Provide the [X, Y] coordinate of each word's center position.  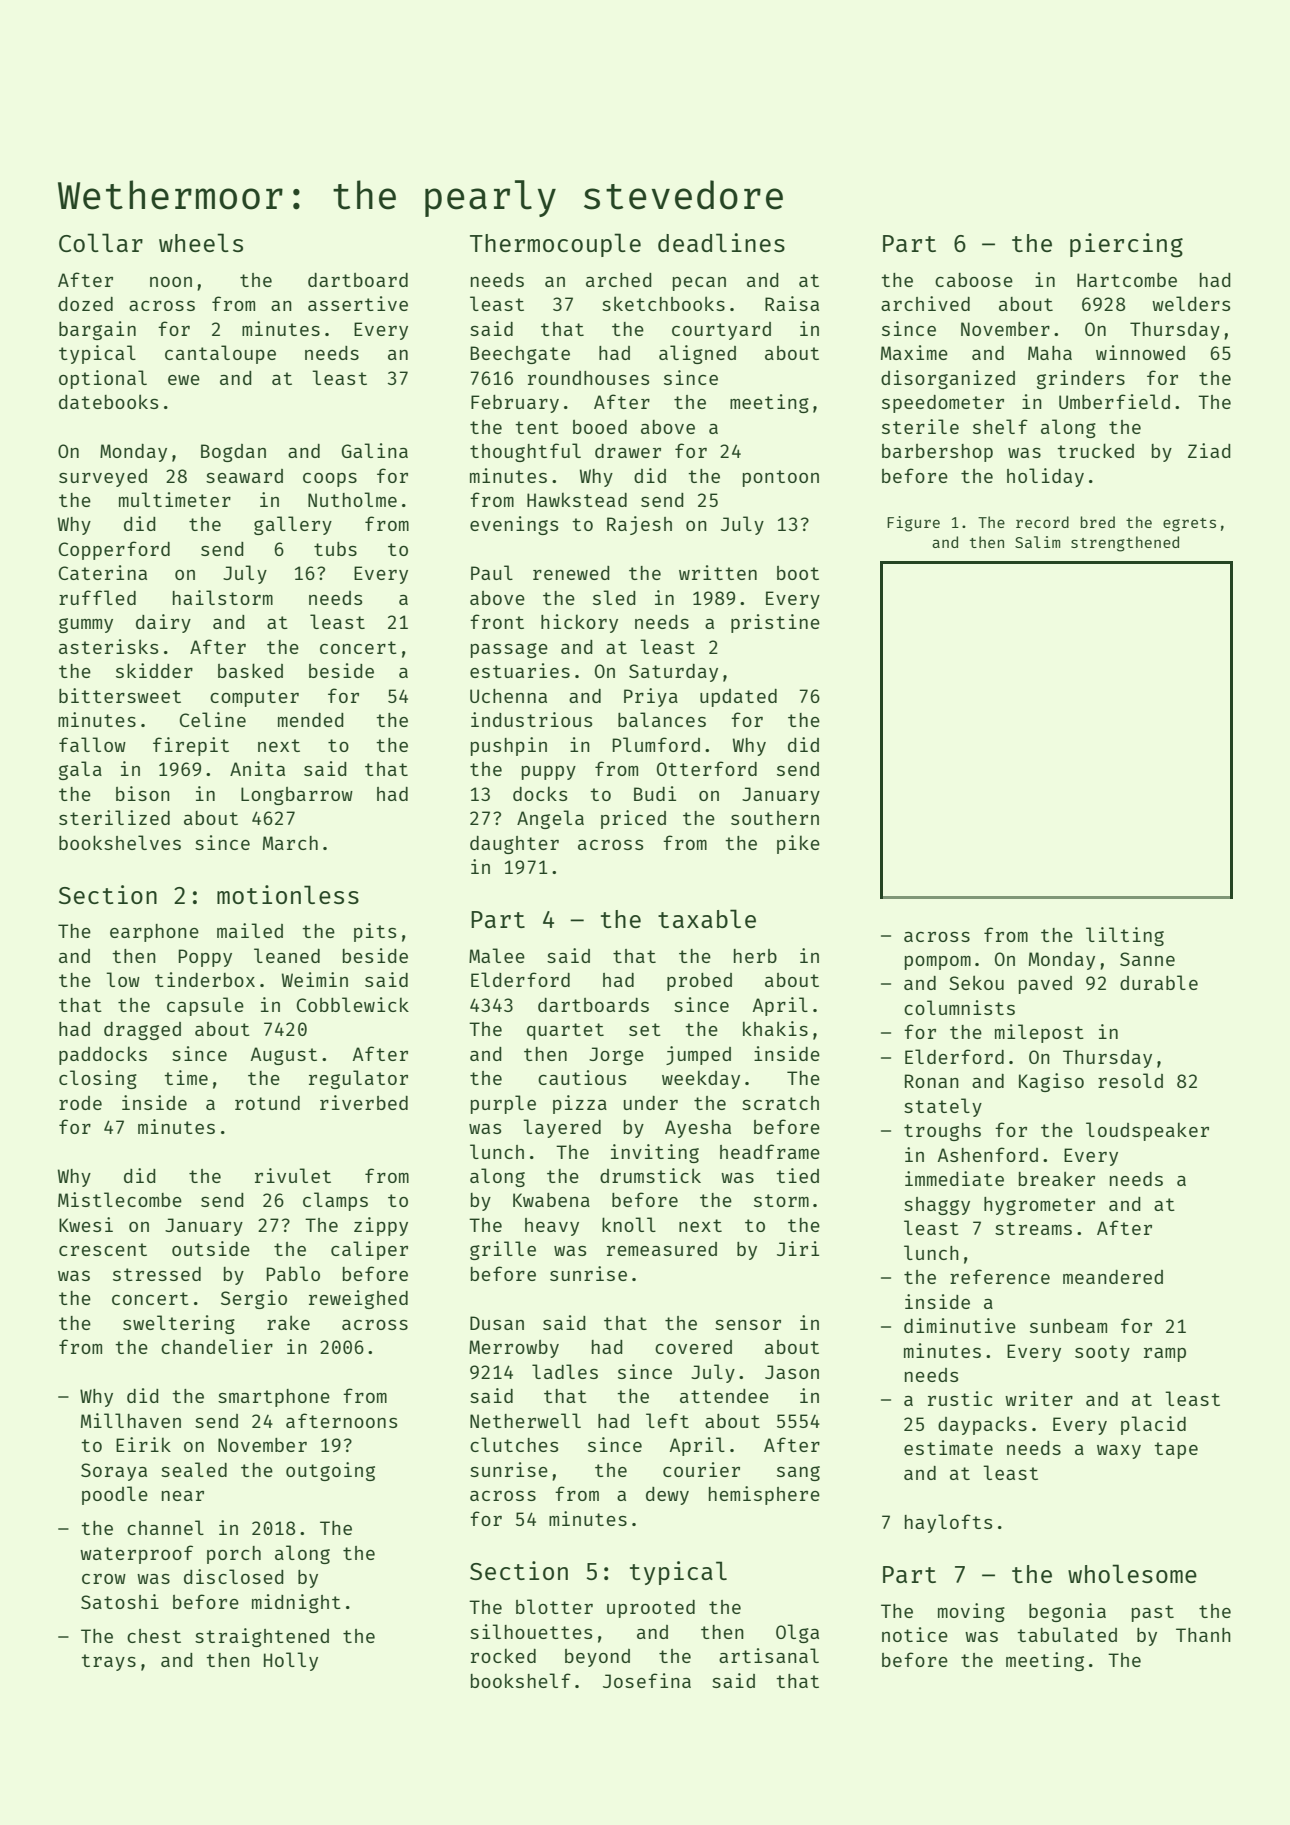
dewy [667, 1496]
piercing [1126, 245]
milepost [1039, 1033]
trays [108, 1662]
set [645, 1029]
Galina [375, 450]
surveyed [103, 478]
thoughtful [525, 452]
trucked [1095, 450]
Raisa [792, 303]
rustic [960, 1398]
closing [98, 1079]
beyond [597, 1658]
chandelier [217, 1346]
